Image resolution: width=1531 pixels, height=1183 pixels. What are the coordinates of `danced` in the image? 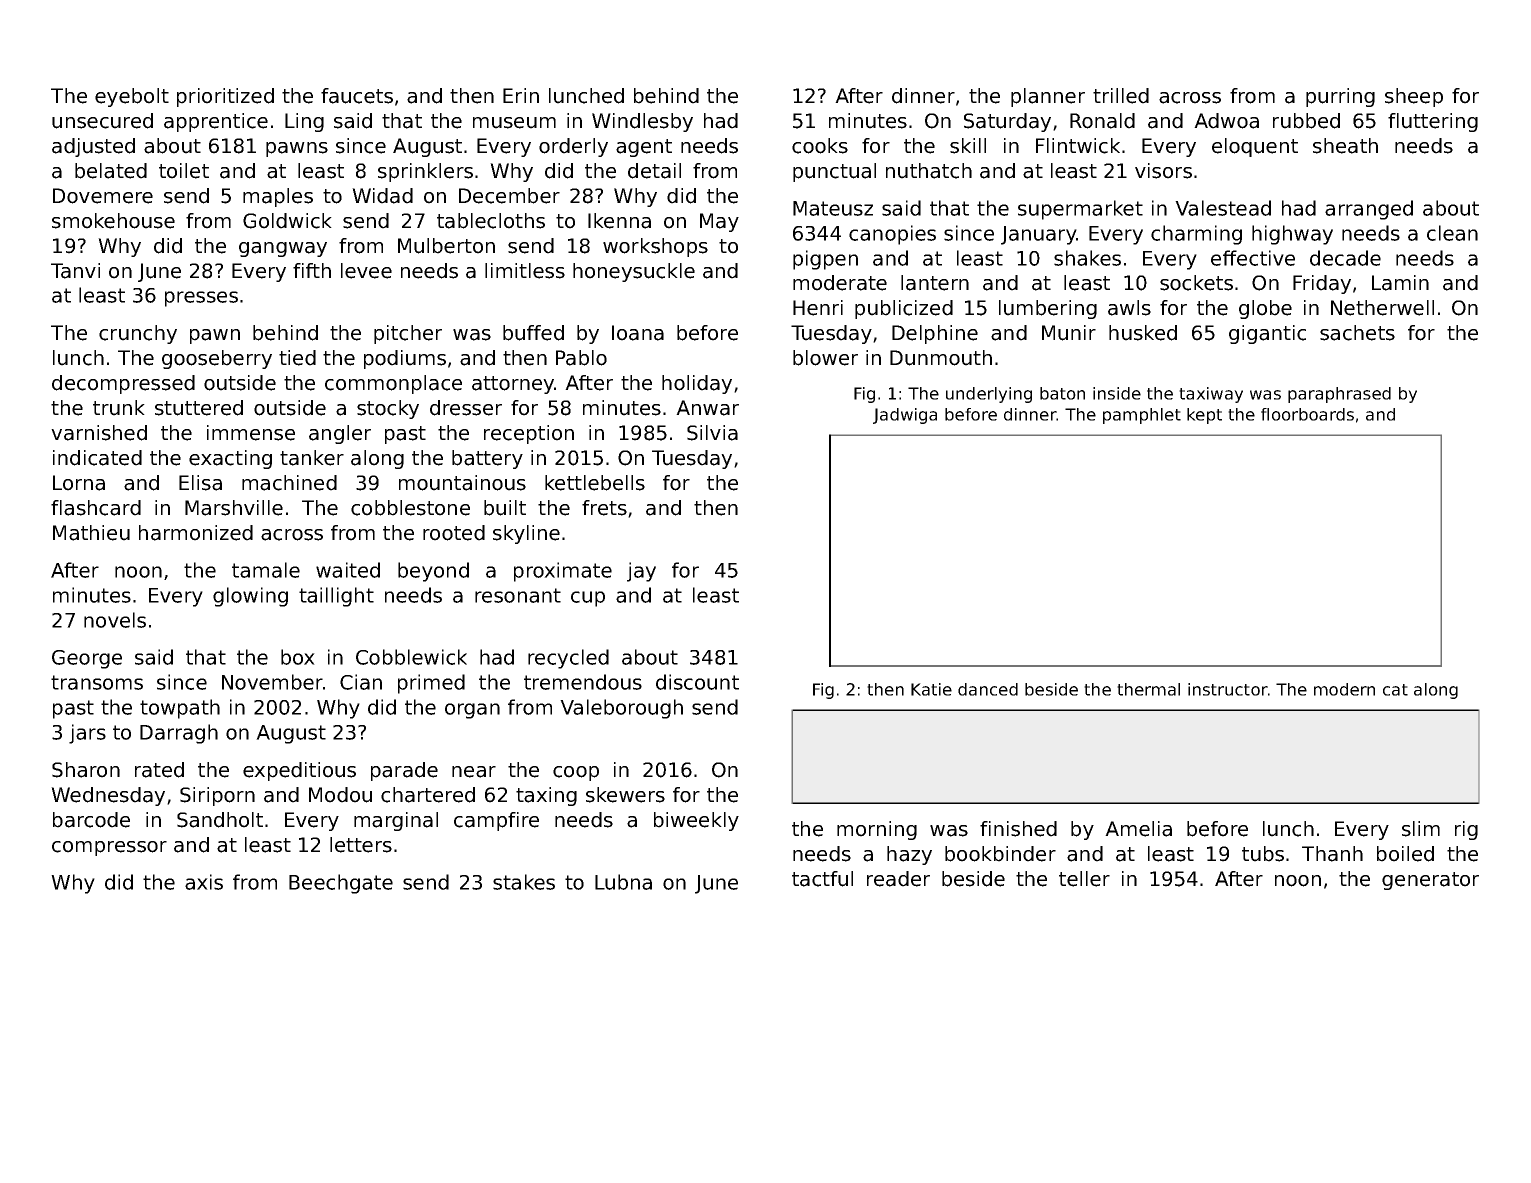 It's located at (988, 689).
